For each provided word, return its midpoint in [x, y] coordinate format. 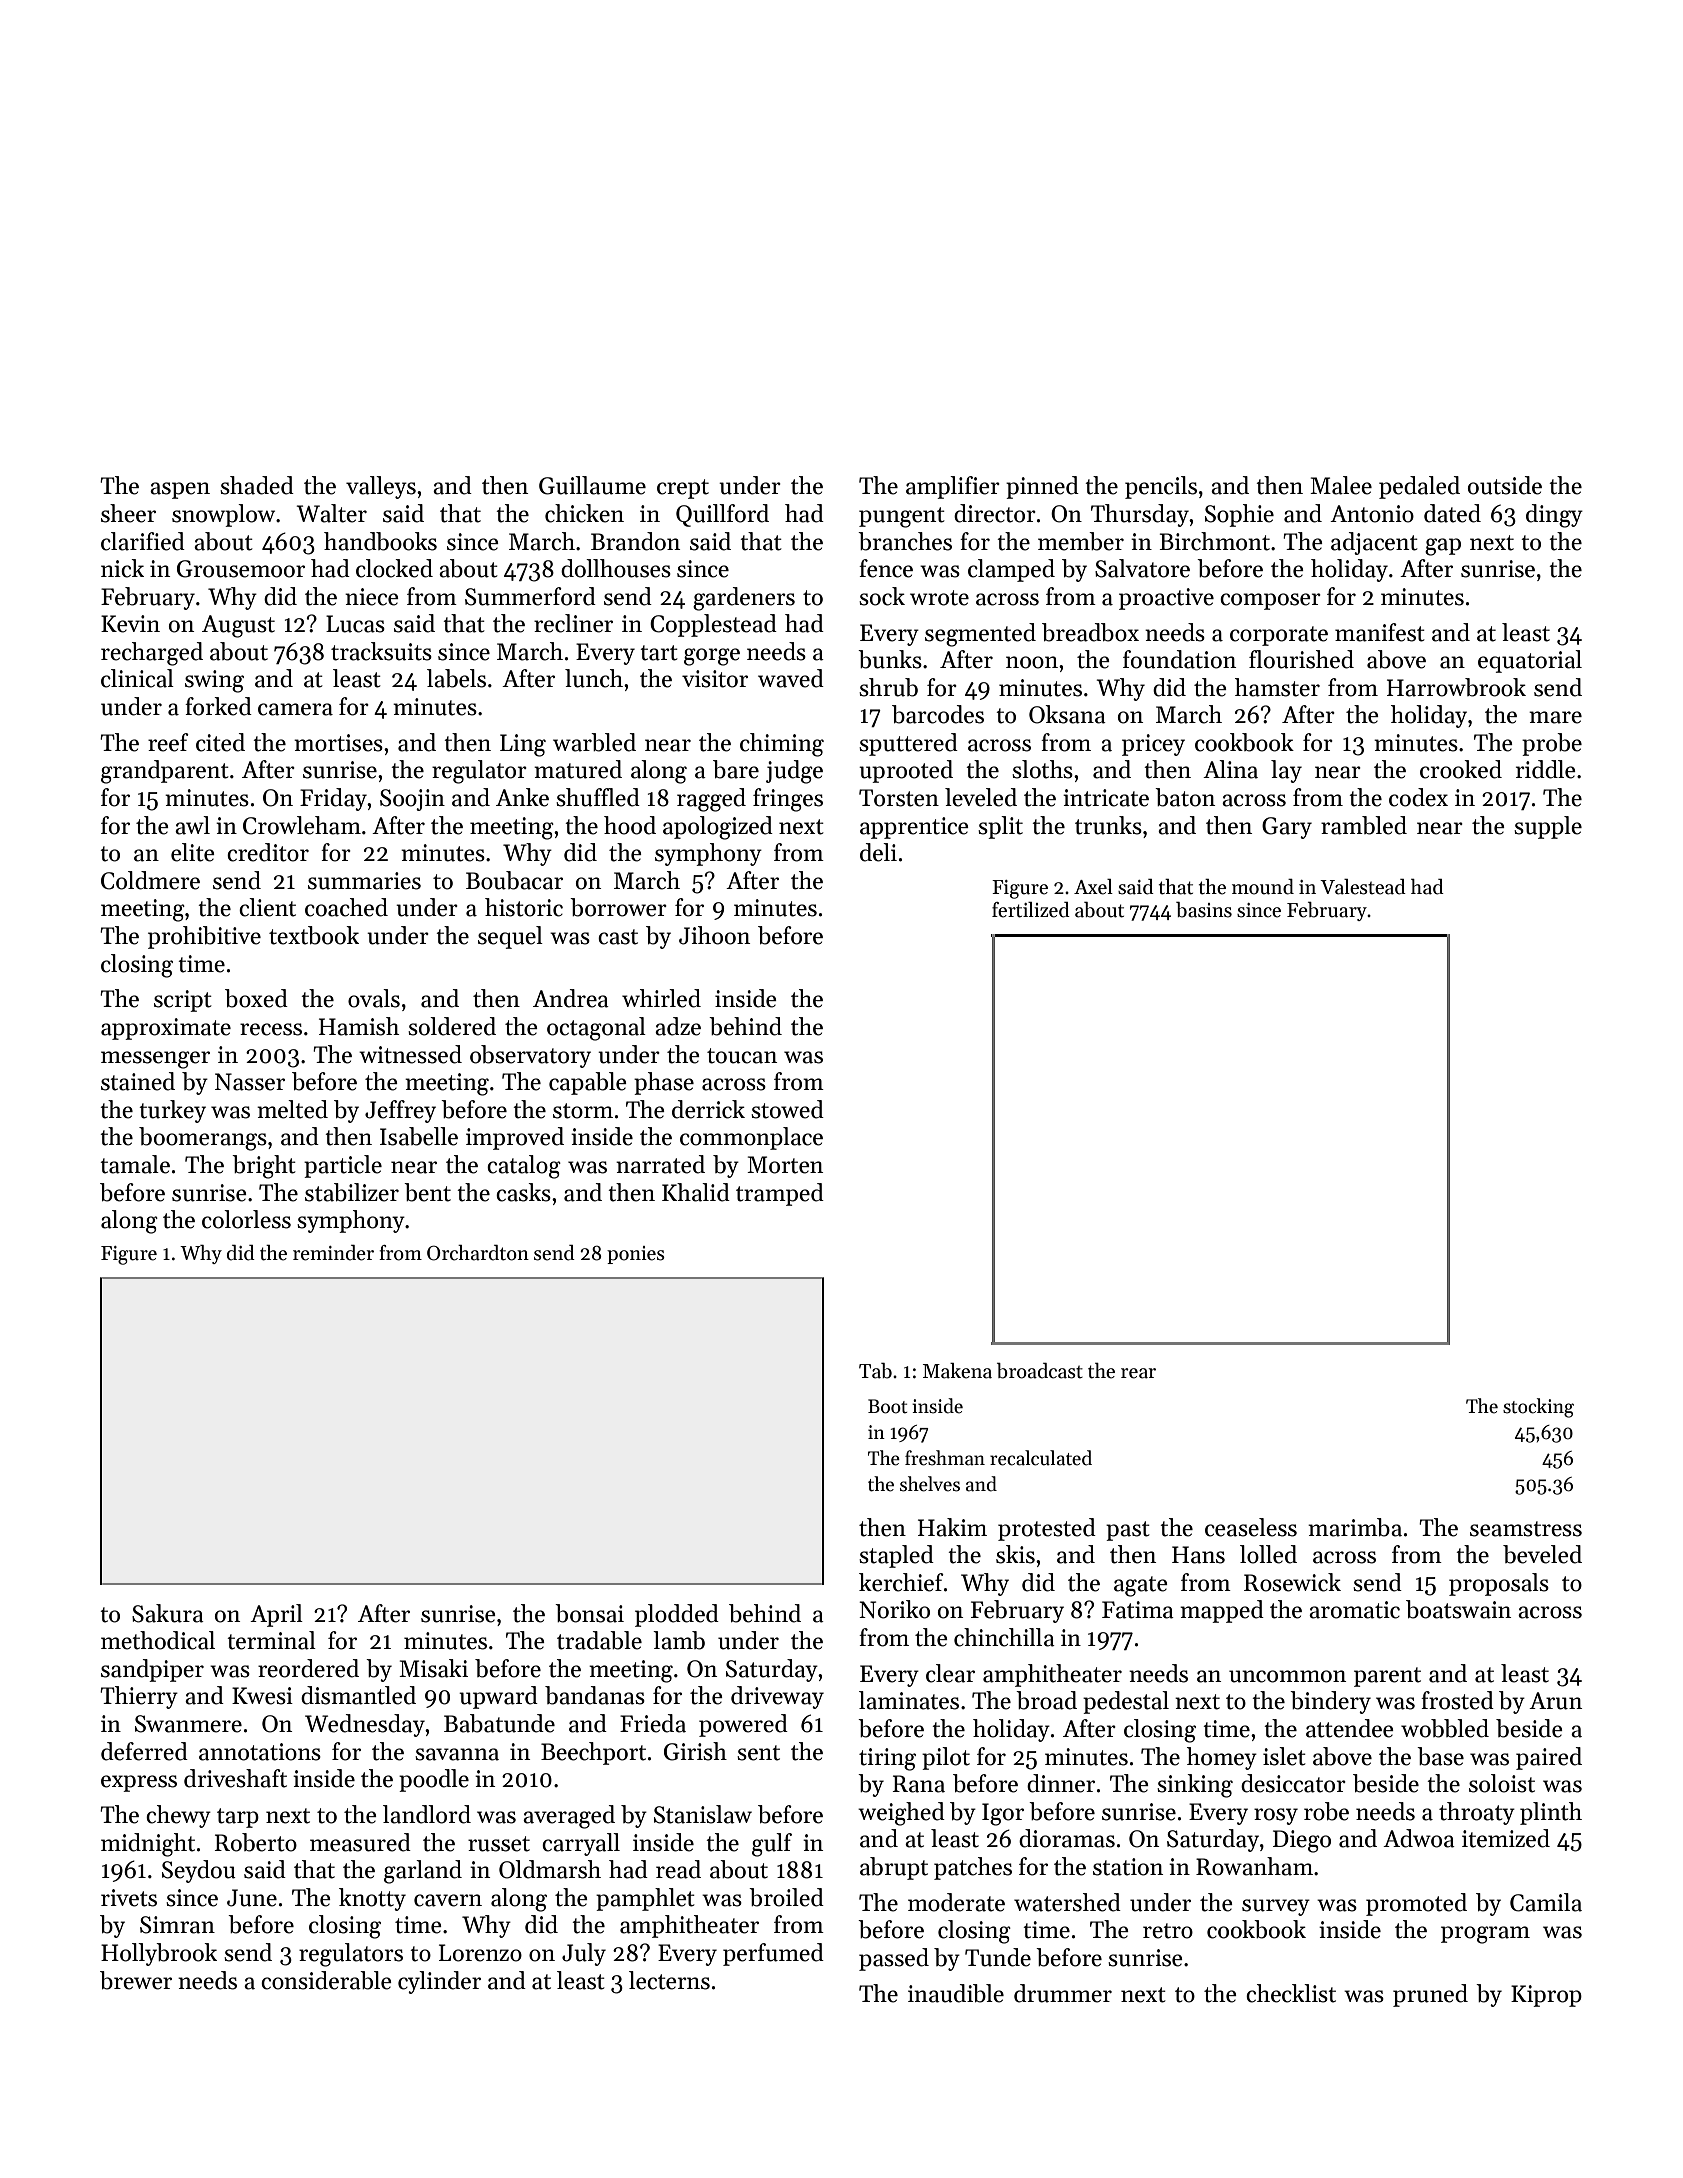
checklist [1291, 1993]
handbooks [380, 541]
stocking [1538, 1408]
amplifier [953, 487]
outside [1505, 485]
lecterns [669, 1980]
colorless [246, 1219]
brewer [136, 1980]
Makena [957, 1371]
